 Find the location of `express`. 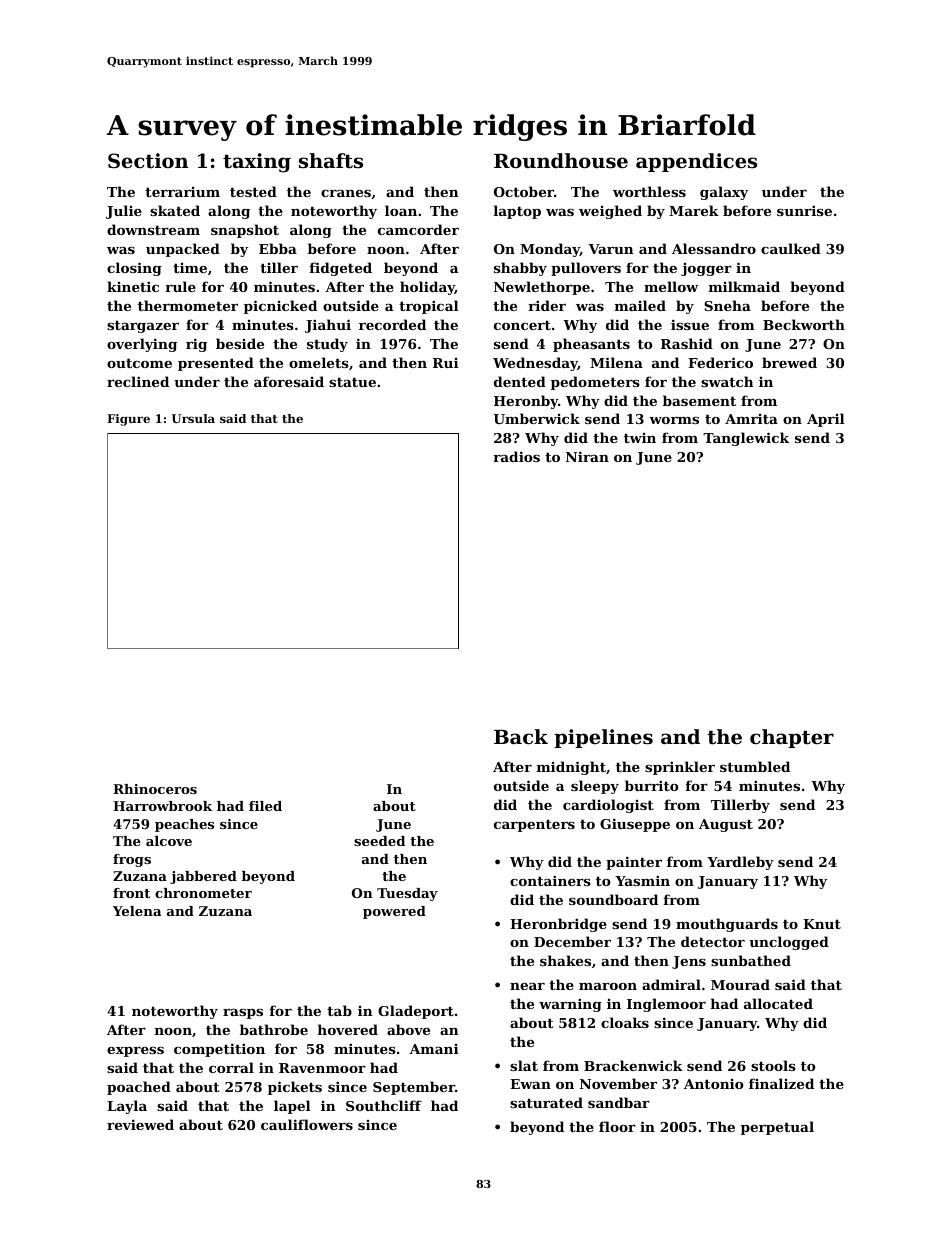

express is located at coordinates (135, 1052).
